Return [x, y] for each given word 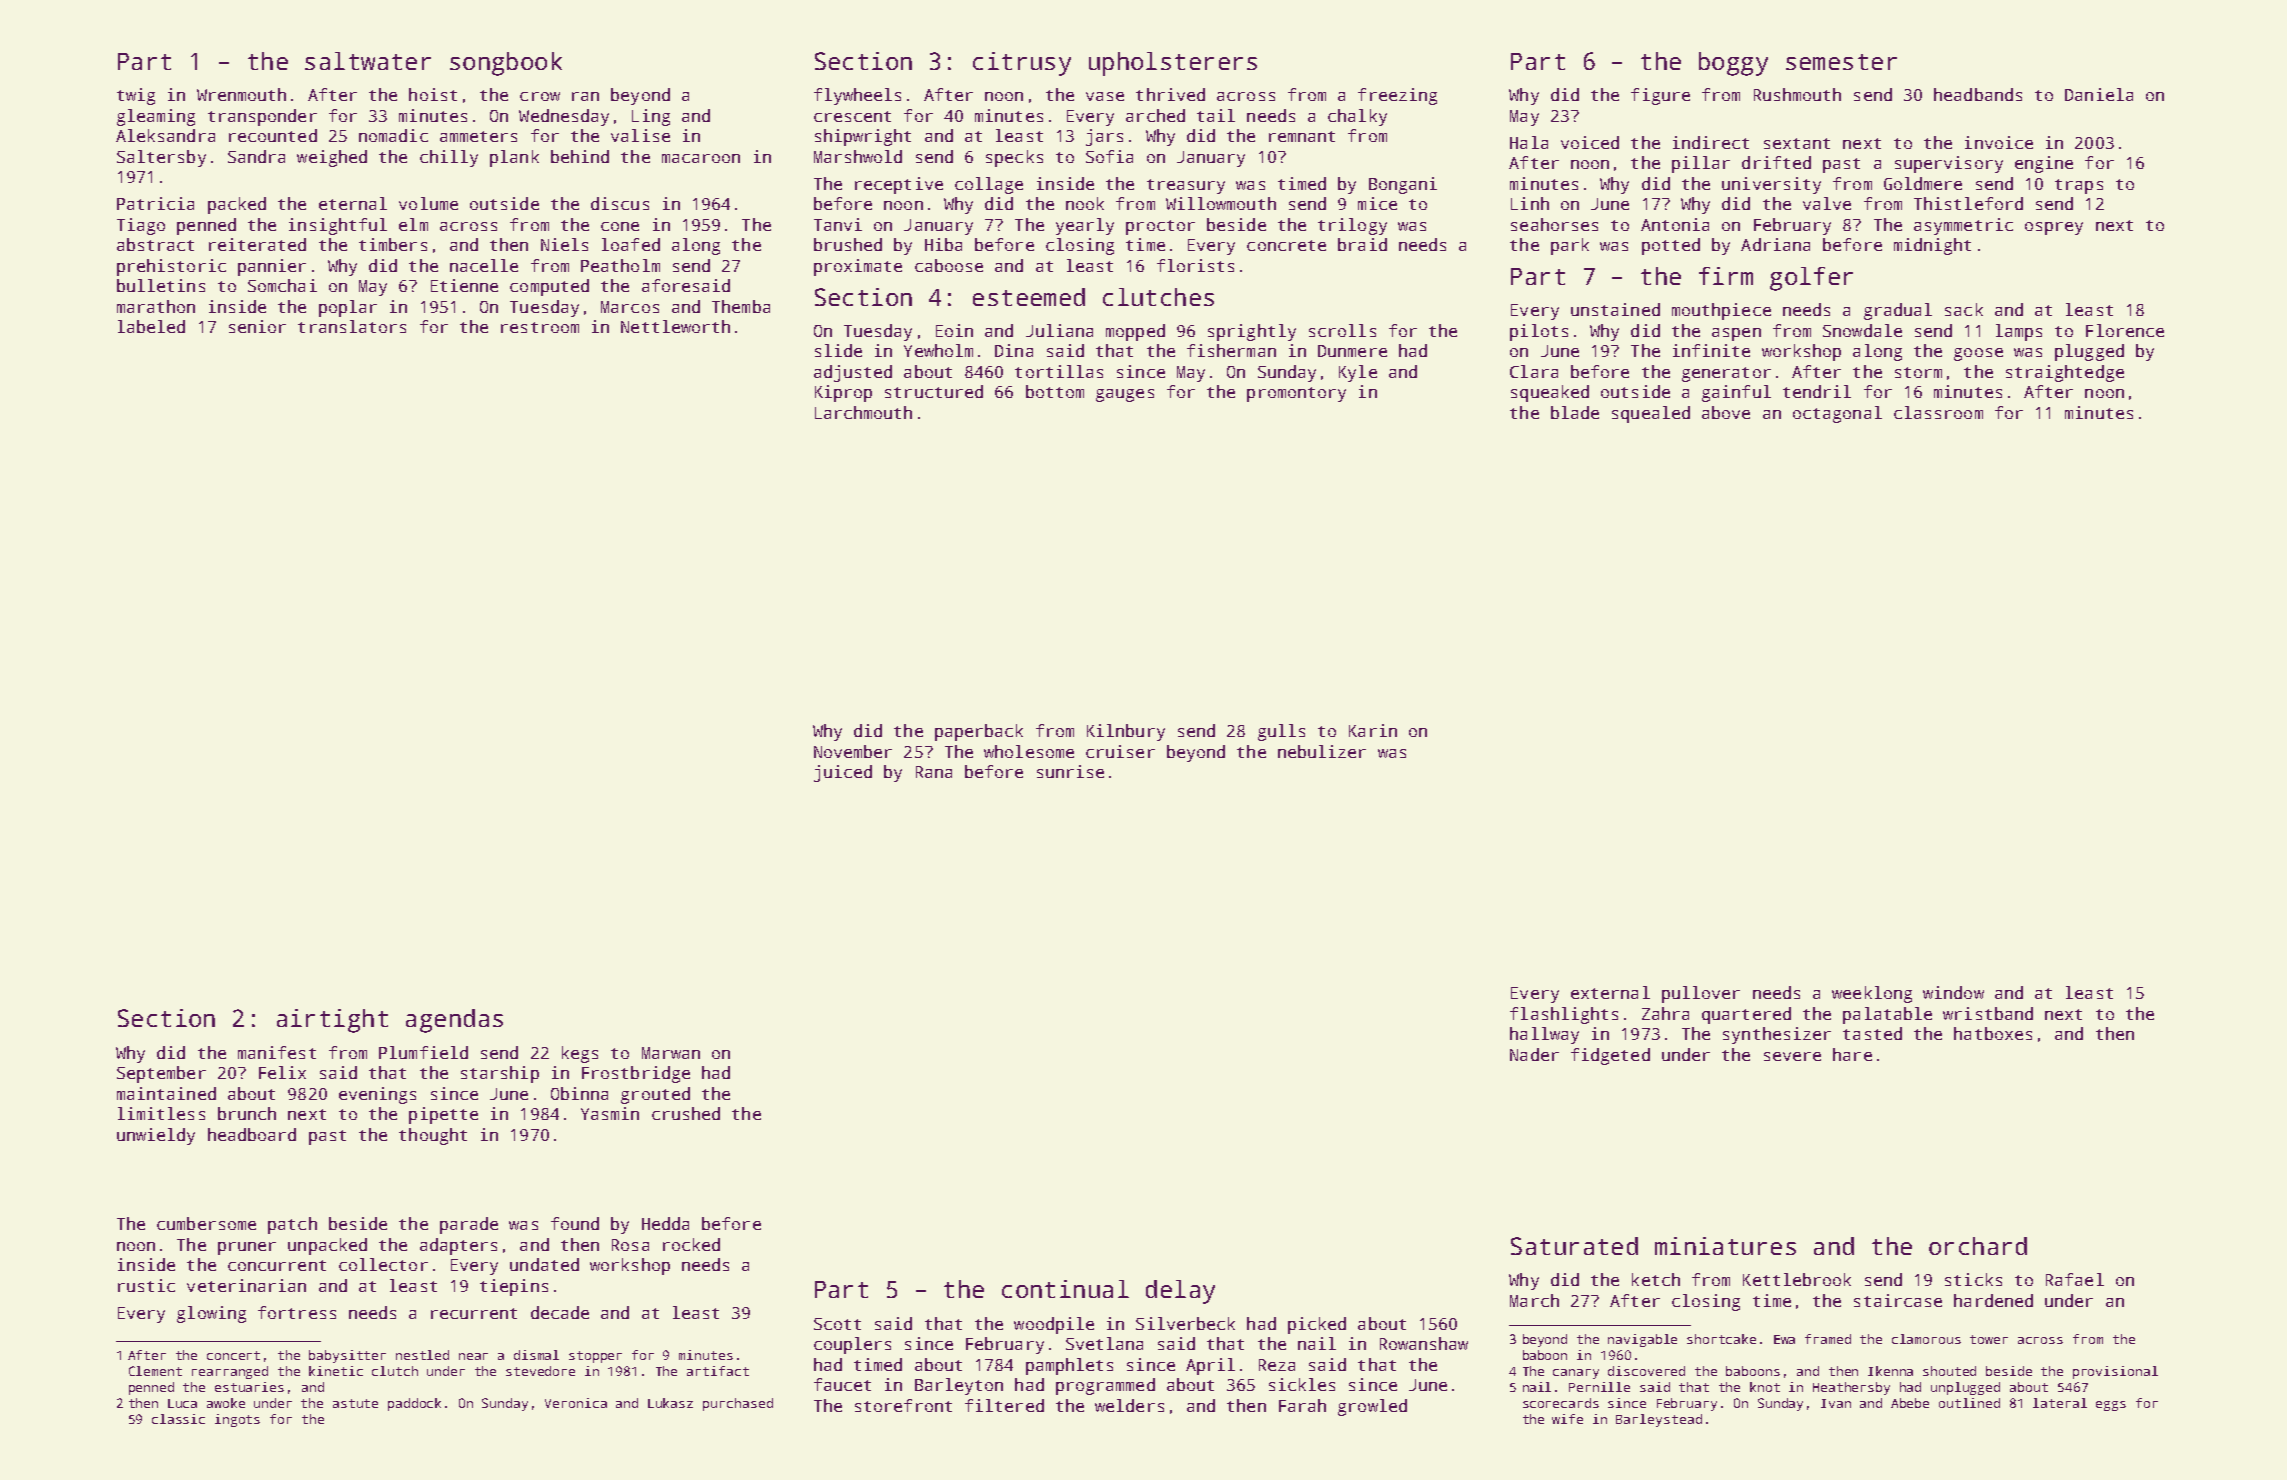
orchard [1978, 1246]
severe [1792, 1056]
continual [1065, 1289]
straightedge [2065, 373]
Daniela [2099, 94]
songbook [506, 64]
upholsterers [1173, 64]
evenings [377, 1095]
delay [1180, 1292]
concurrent [277, 1265]
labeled [151, 326]
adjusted [853, 373]
